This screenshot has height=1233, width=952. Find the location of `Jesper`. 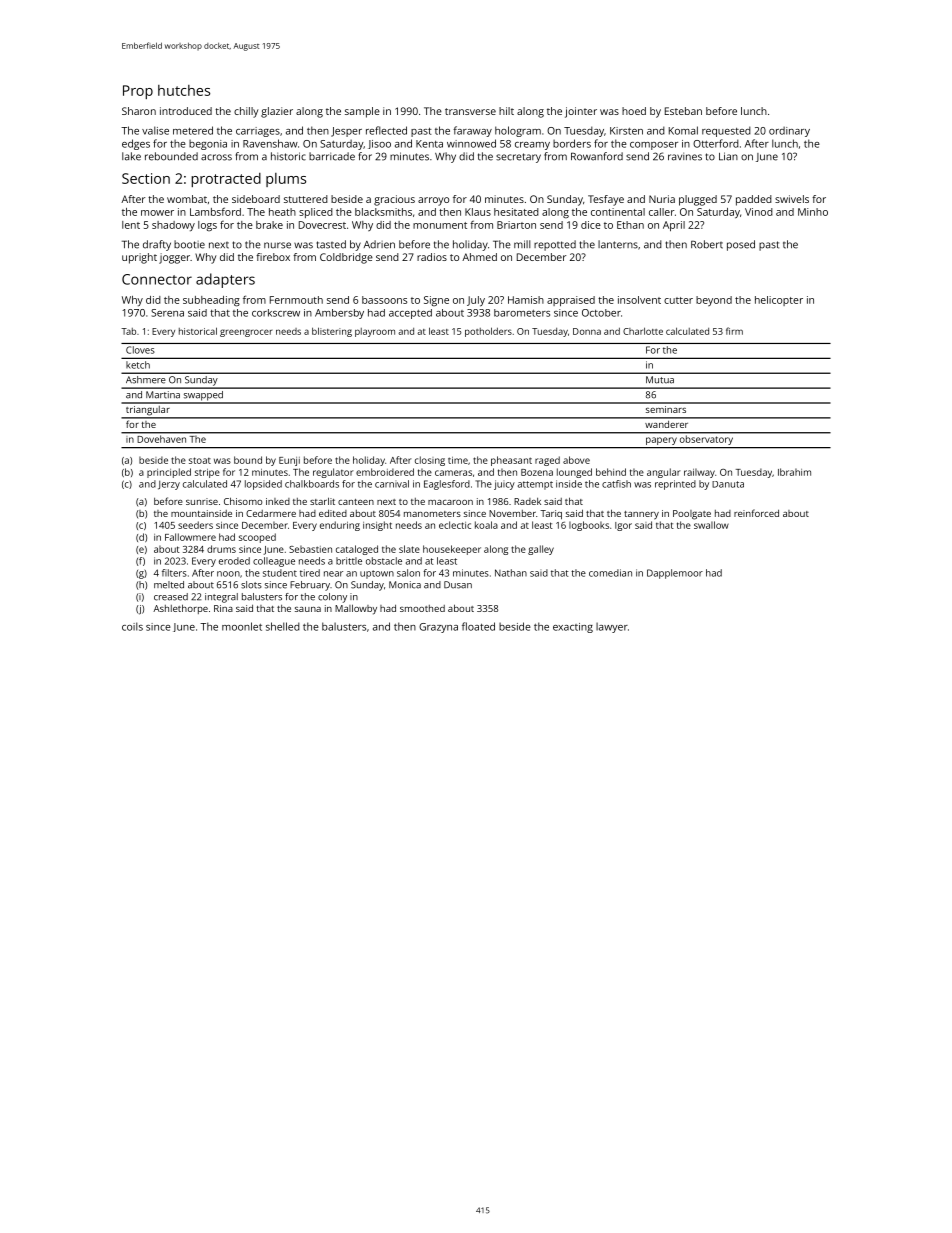

Jesper is located at coordinates (346, 132).
